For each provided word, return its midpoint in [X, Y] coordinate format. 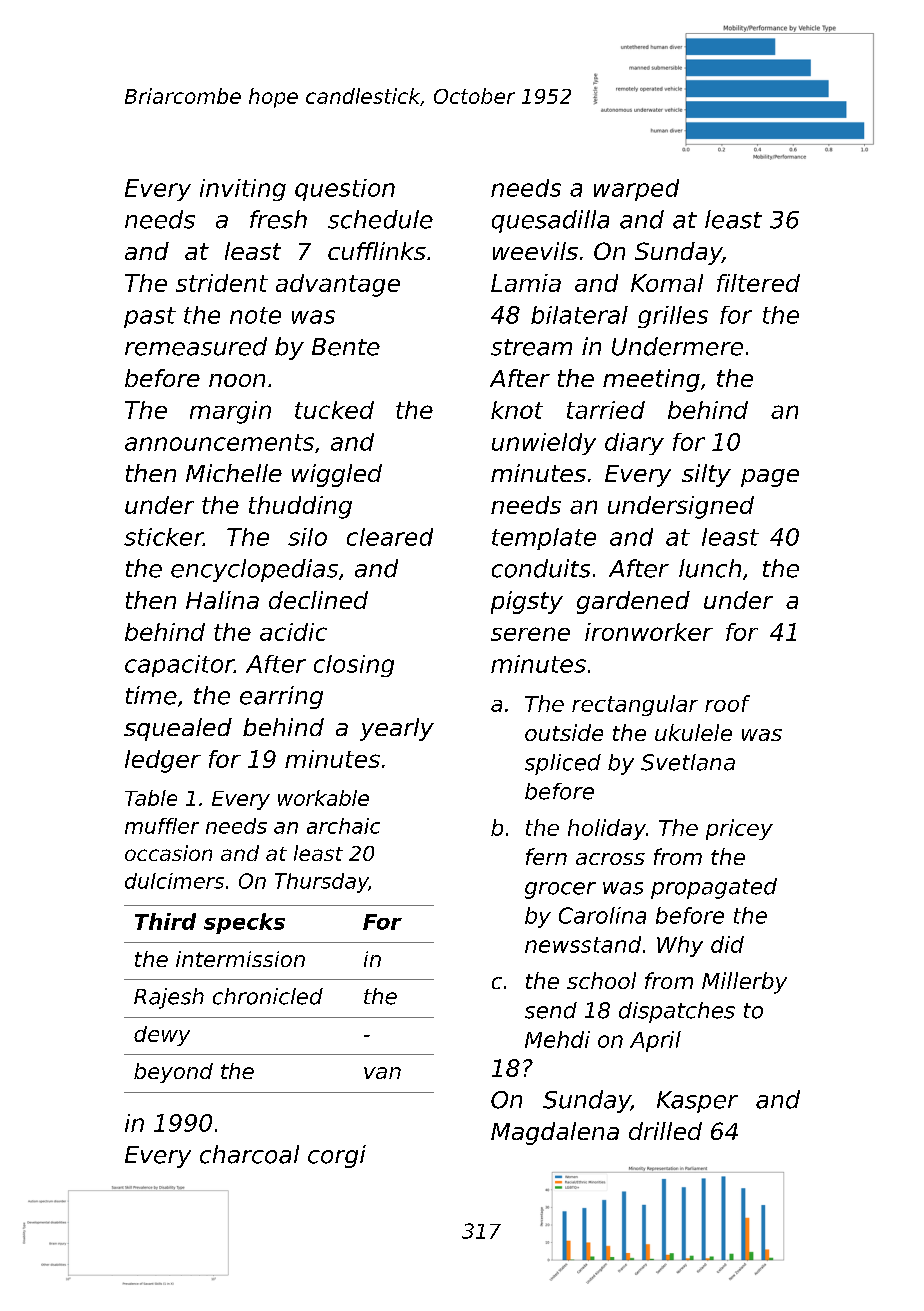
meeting [651, 380]
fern [546, 856]
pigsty [527, 602]
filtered [758, 283]
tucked [334, 410]
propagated [714, 888]
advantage [338, 285]
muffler [162, 826]
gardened [633, 602]
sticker [163, 537]
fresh [278, 219]
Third [165, 921]
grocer [560, 890]
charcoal [249, 1154]
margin [230, 412]
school [601, 980]
